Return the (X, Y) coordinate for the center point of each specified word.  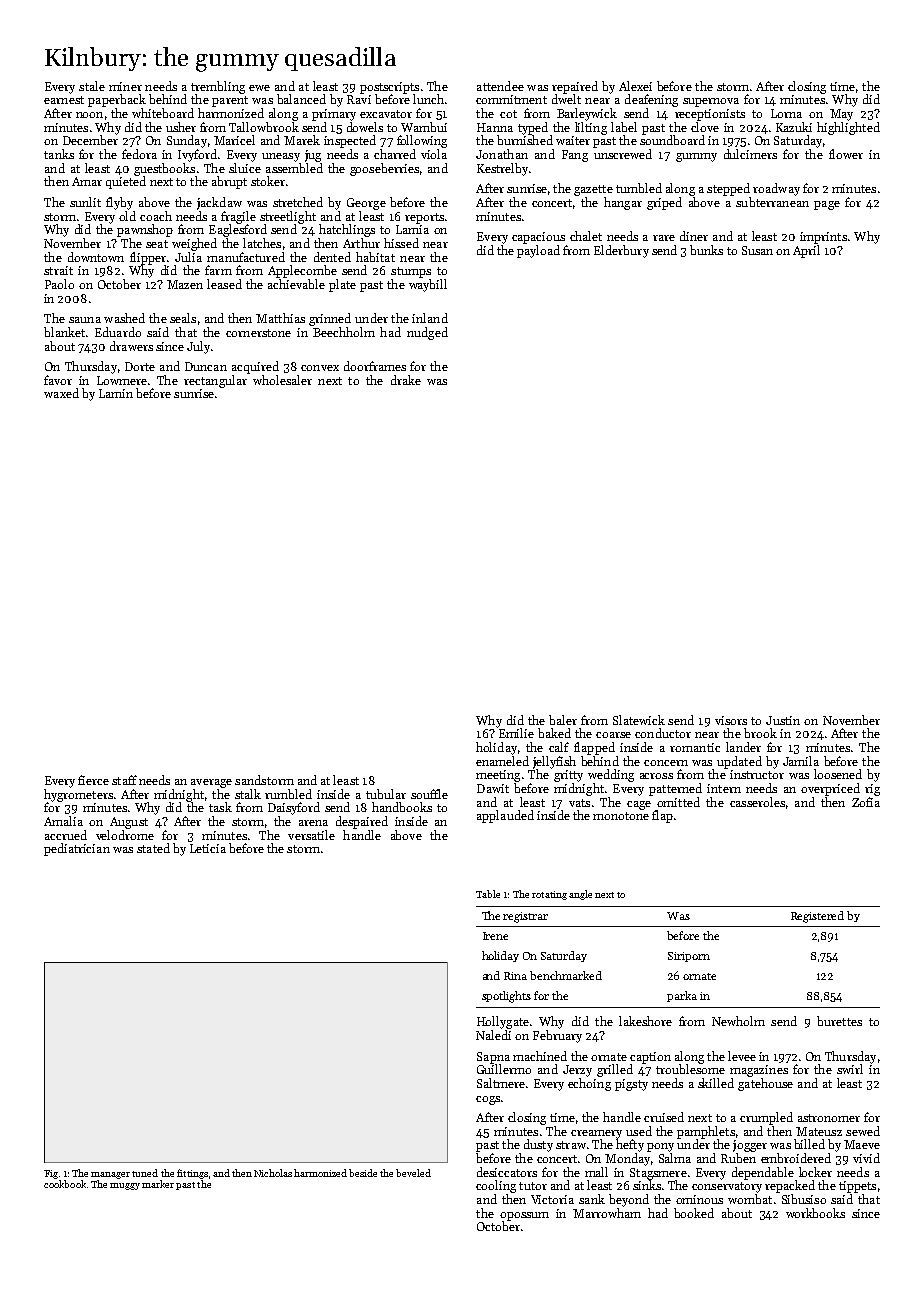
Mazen (185, 284)
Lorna (786, 113)
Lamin (116, 393)
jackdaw (219, 203)
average (211, 783)
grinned (330, 319)
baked (554, 733)
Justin (783, 720)
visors (731, 720)
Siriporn (689, 957)
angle (580, 895)
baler (563, 720)
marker (158, 1184)
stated (153, 848)
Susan (757, 250)
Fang (575, 156)
